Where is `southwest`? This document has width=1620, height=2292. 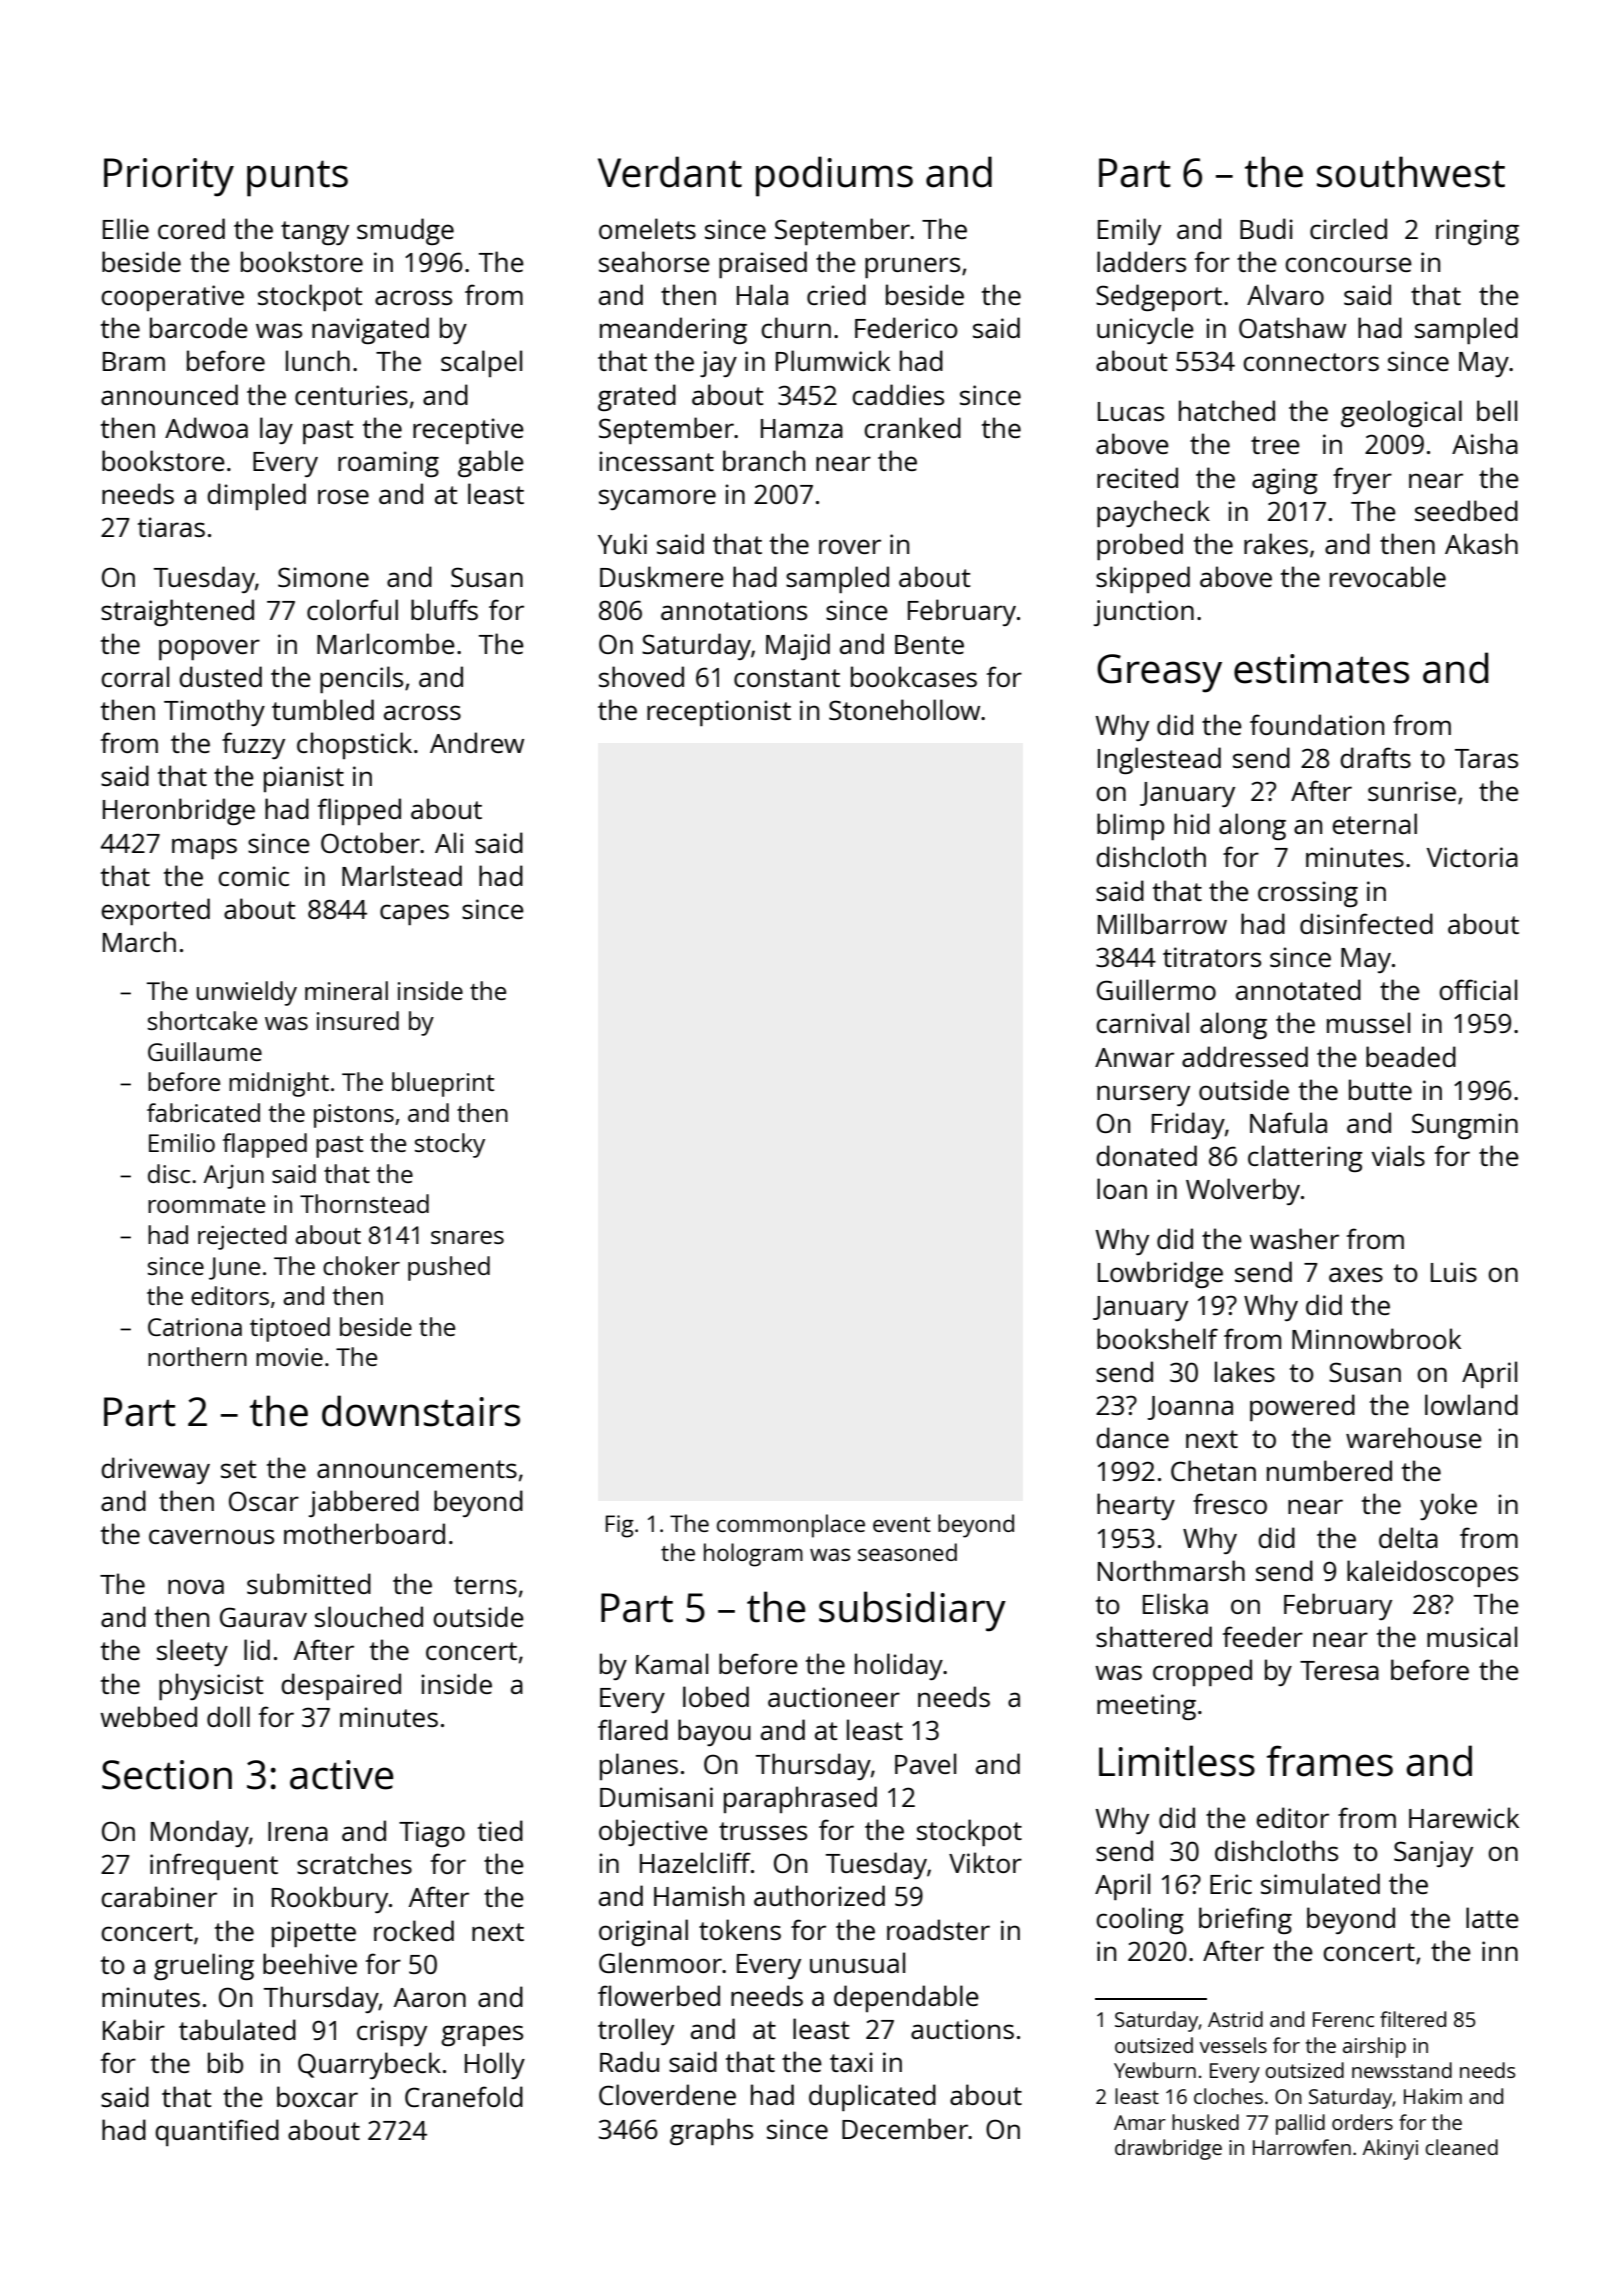 southwest is located at coordinates (1411, 172).
